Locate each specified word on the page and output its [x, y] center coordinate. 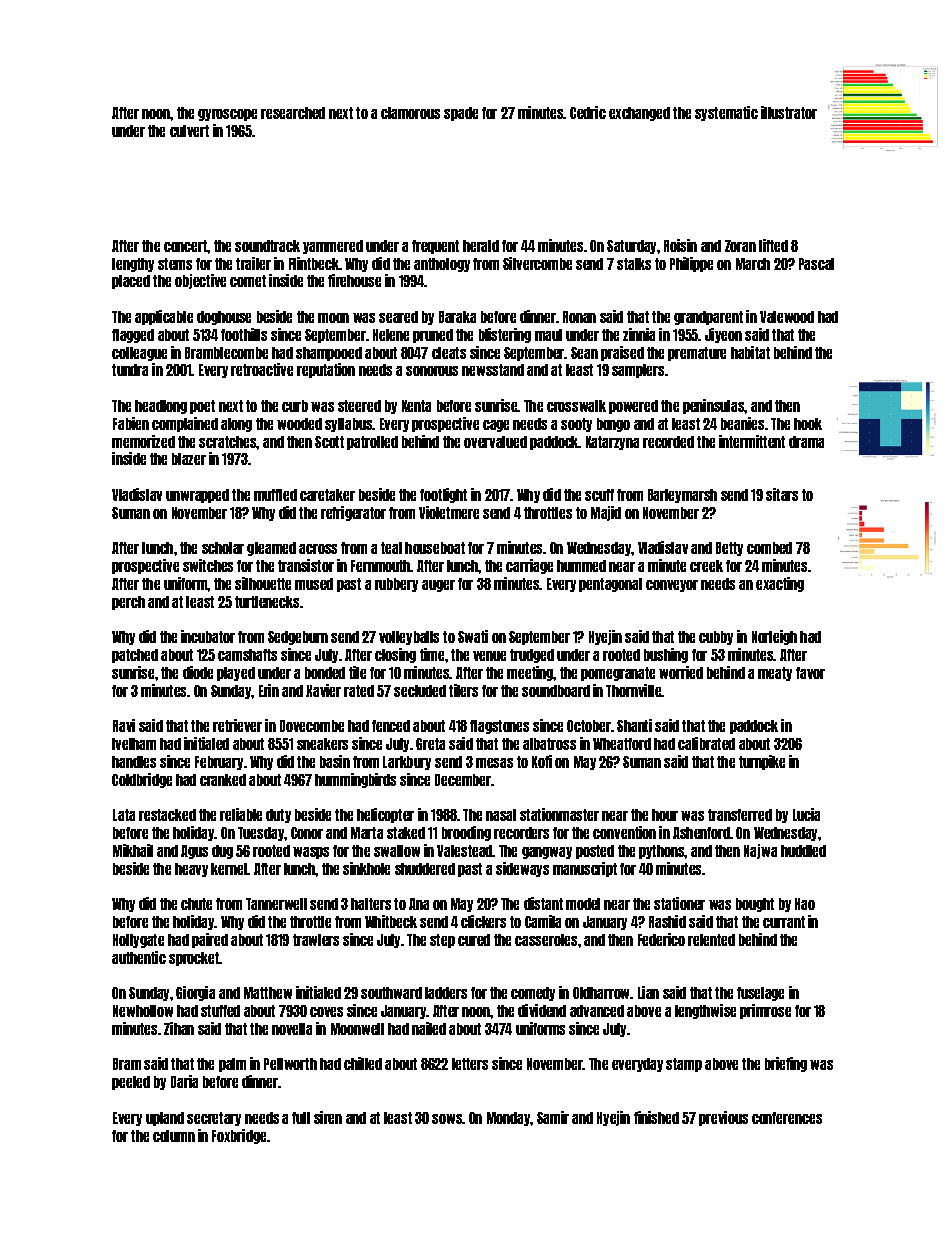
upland [165, 1119]
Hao [805, 904]
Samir [553, 1117]
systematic [726, 113]
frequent [435, 247]
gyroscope [227, 115]
